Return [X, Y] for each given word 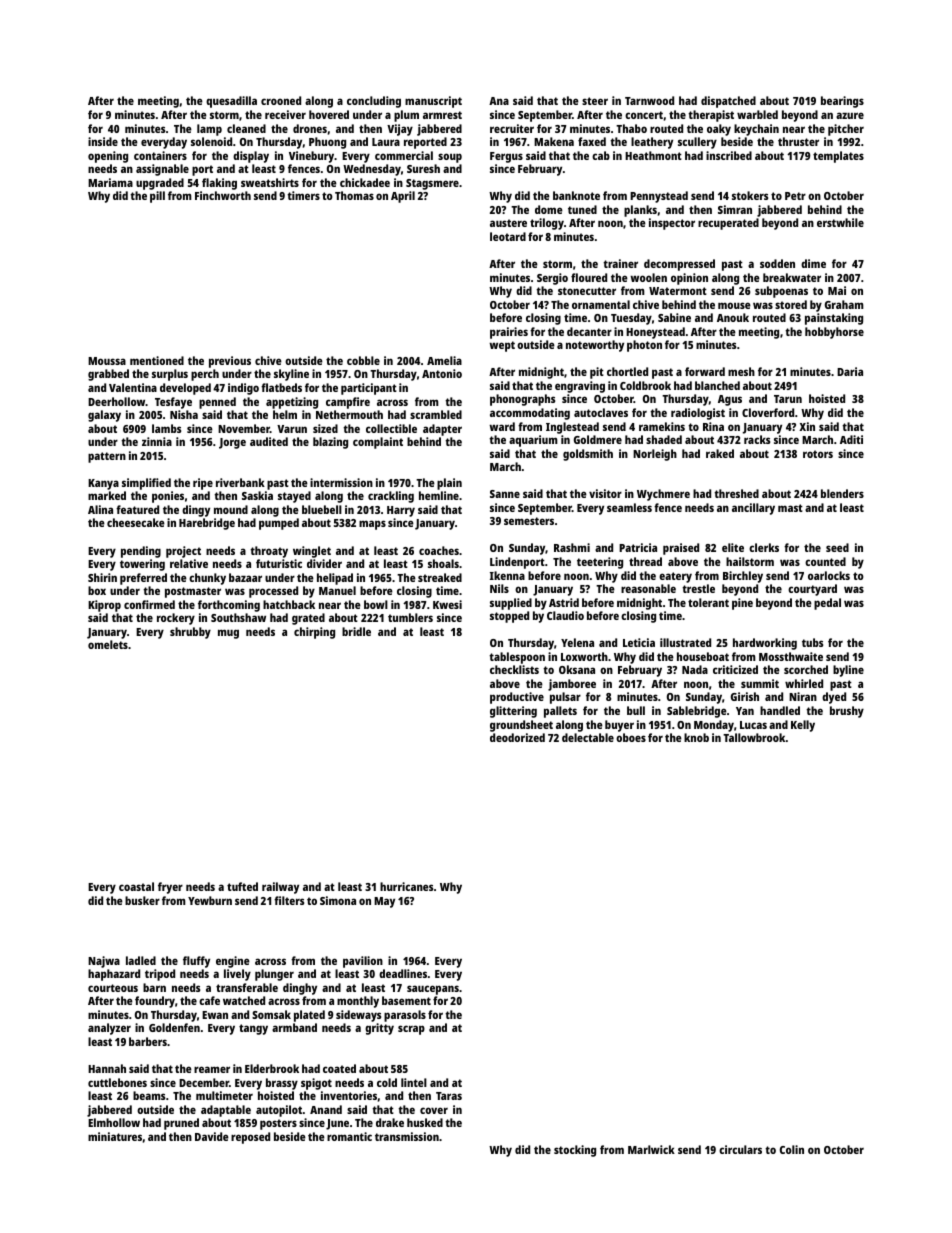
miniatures [115, 1136]
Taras [449, 1096]
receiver [285, 114]
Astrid [564, 602]
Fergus [506, 157]
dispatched [728, 102]
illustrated [685, 642]
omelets [108, 644]
